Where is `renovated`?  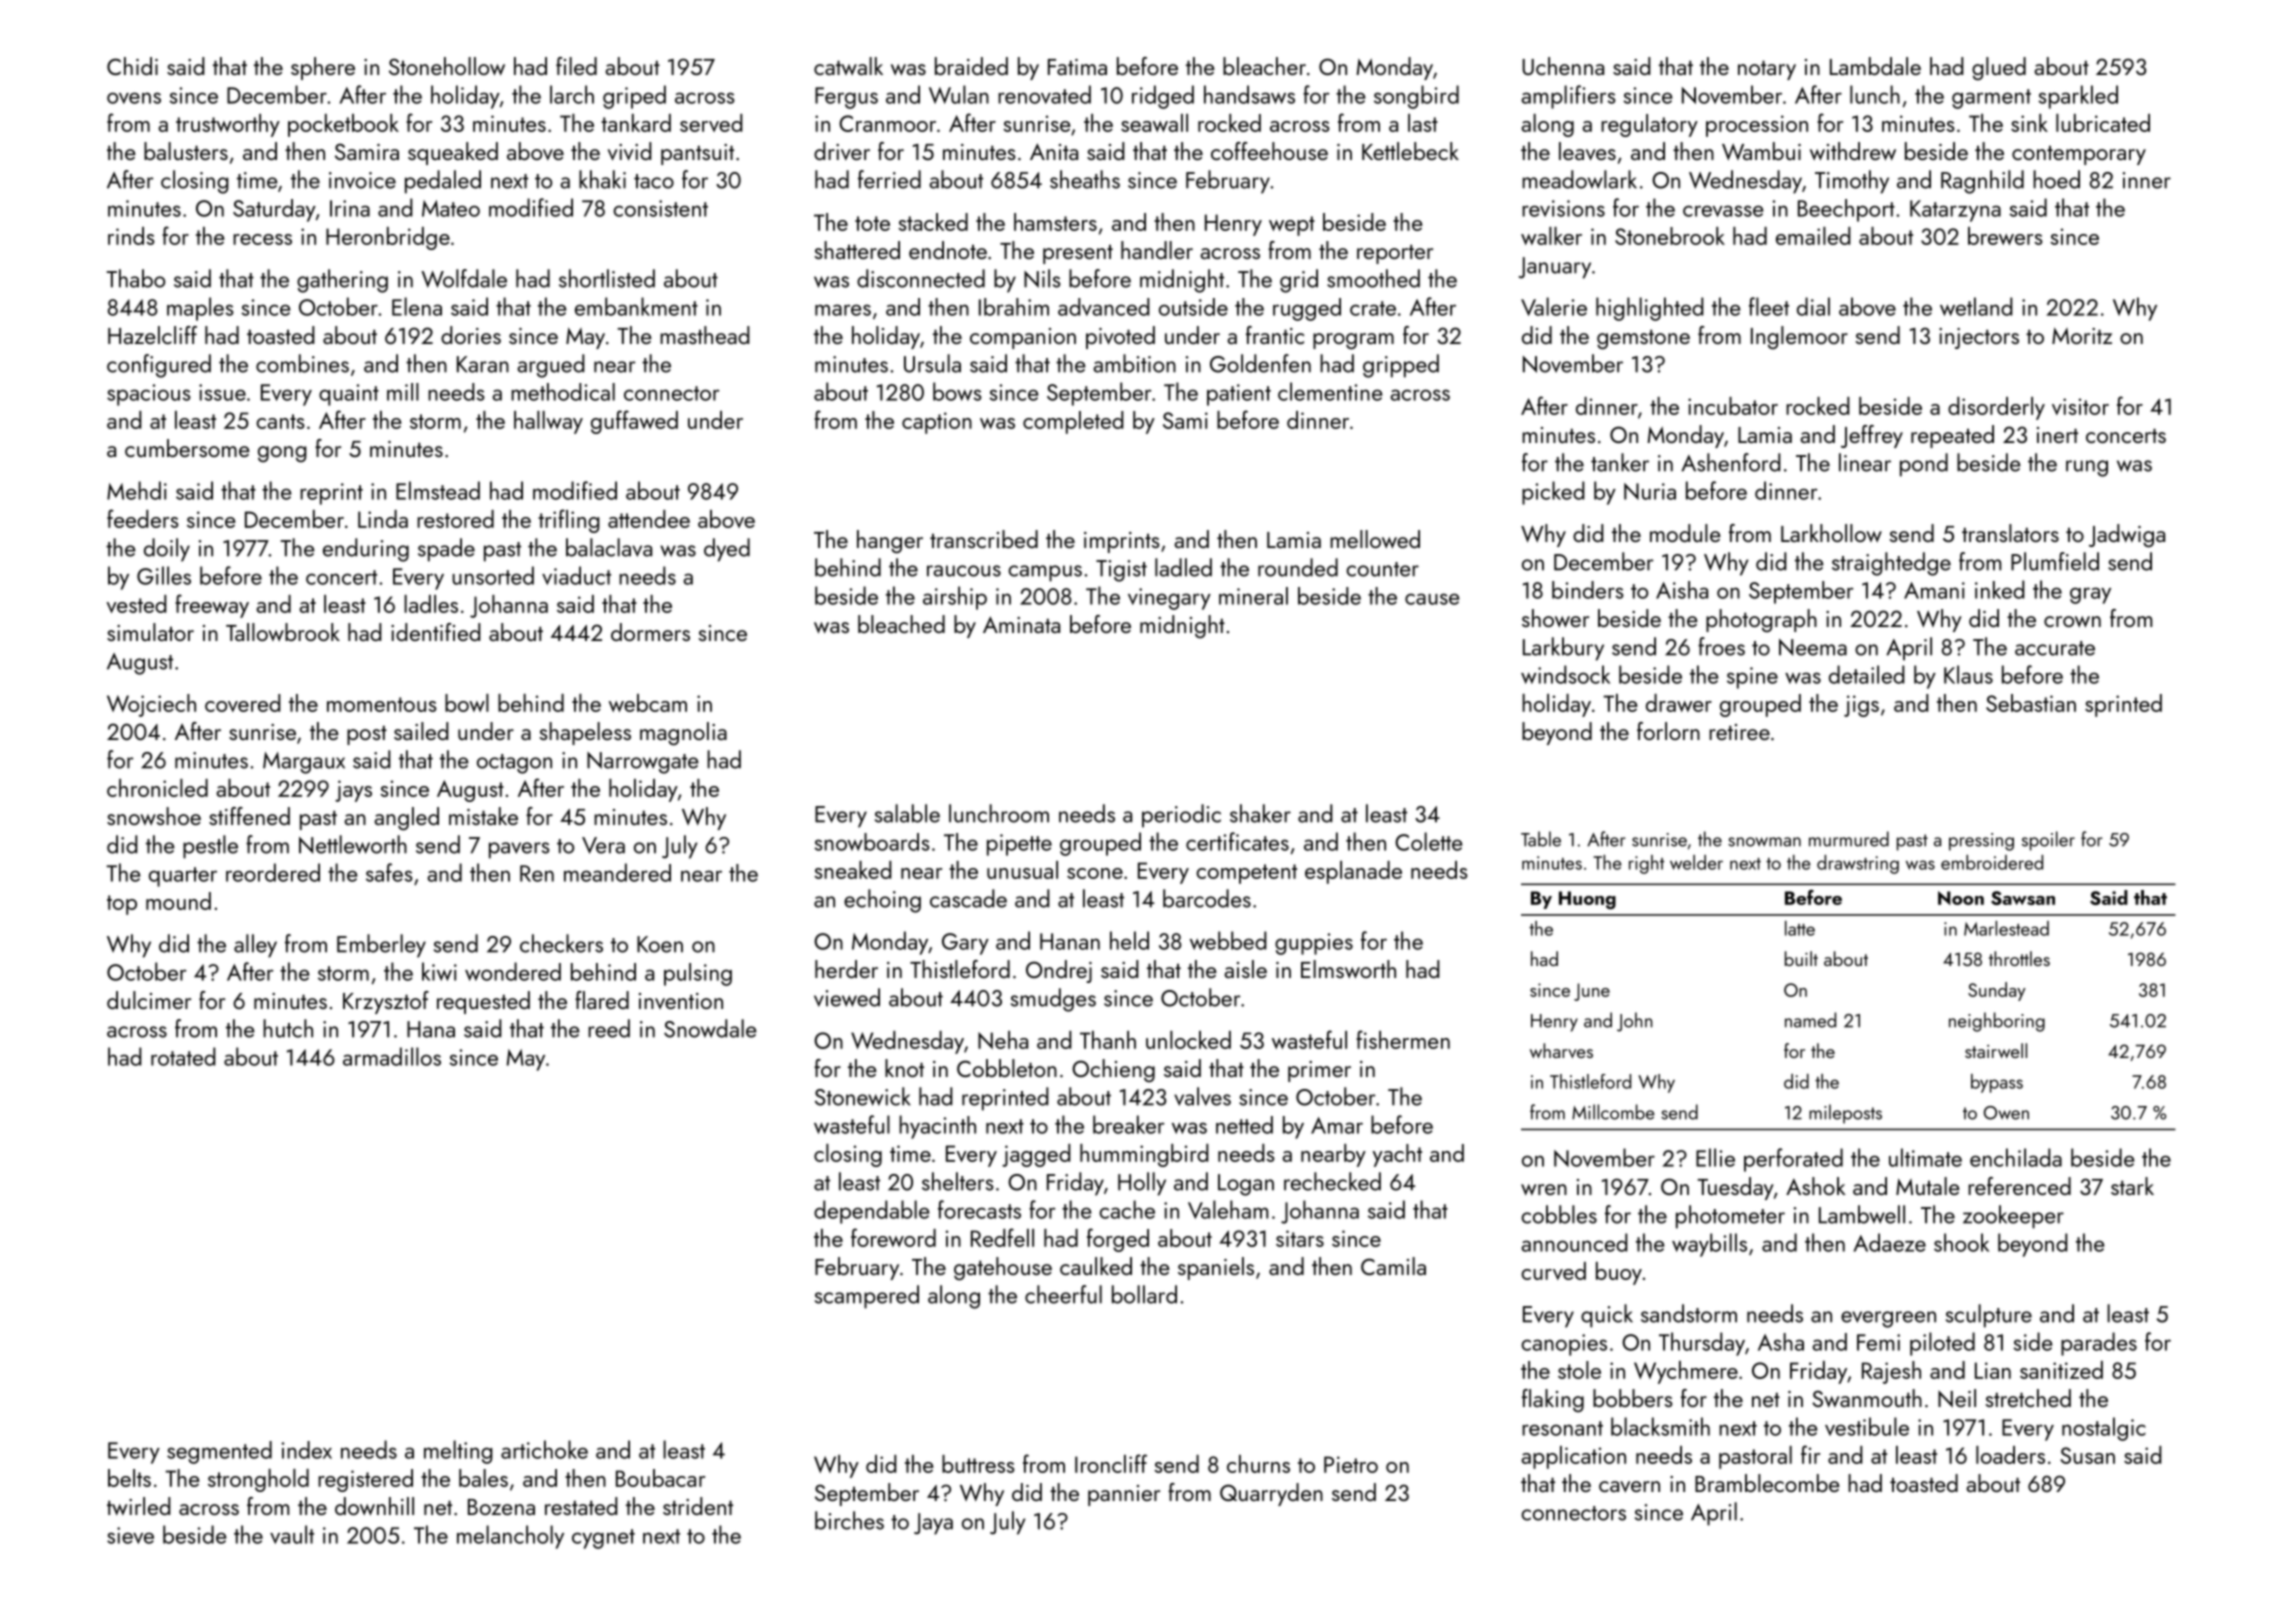
renovated is located at coordinates (1044, 94).
